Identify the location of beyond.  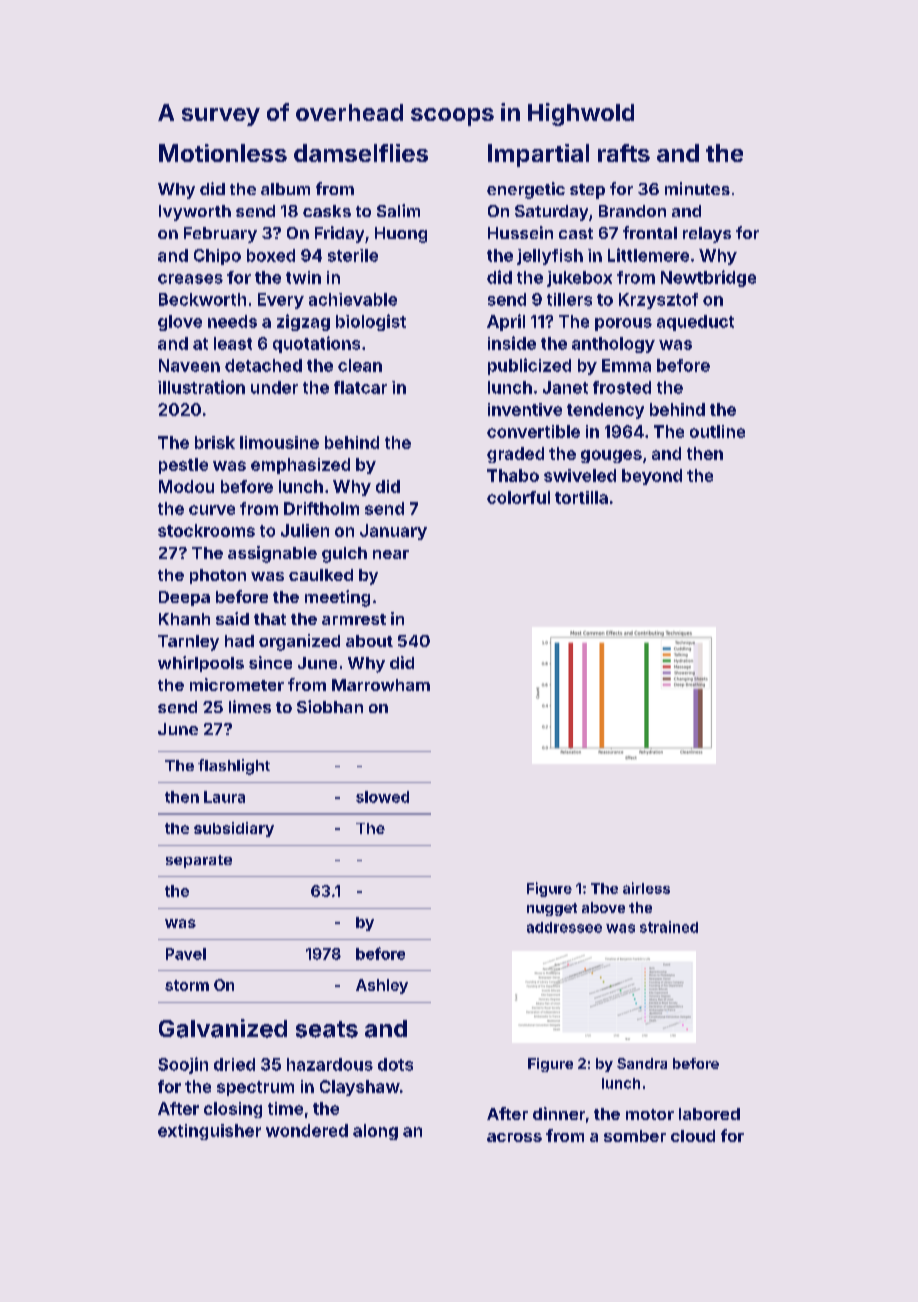
(652, 477).
